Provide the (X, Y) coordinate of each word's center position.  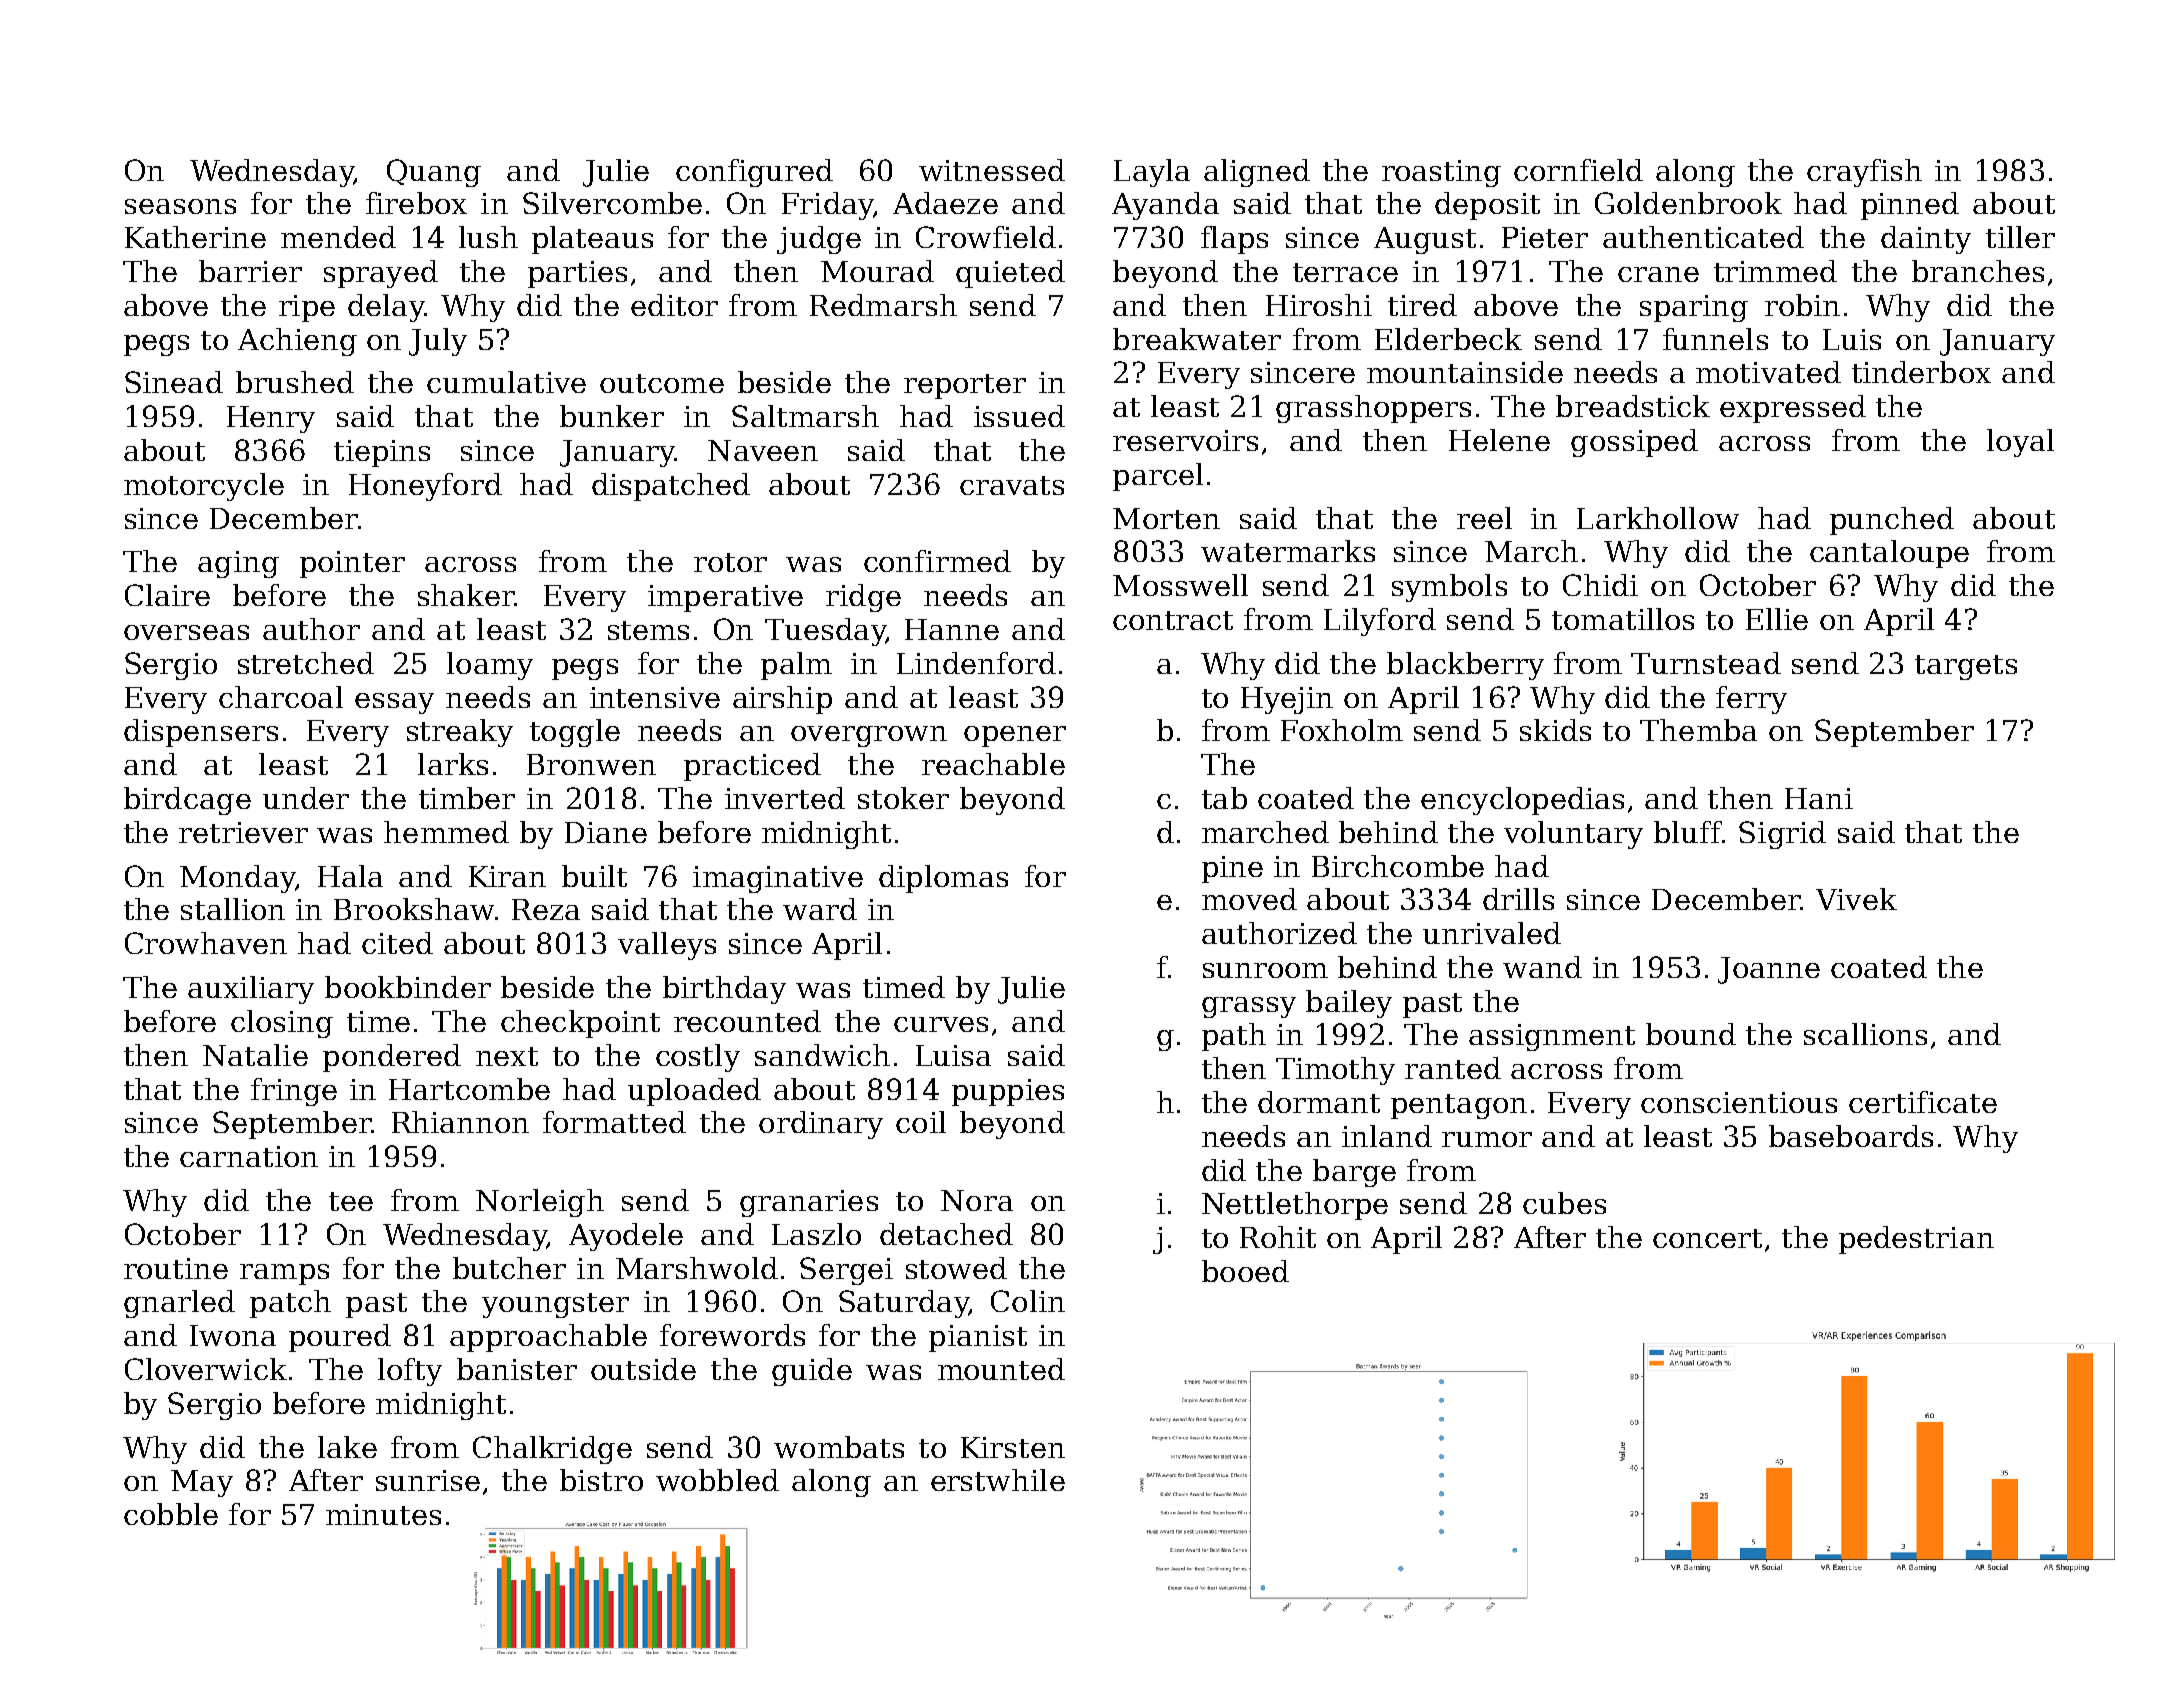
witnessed (992, 170)
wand (1542, 967)
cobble (171, 1514)
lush (488, 237)
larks (453, 764)
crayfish (1864, 173)
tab (1224, 798)
